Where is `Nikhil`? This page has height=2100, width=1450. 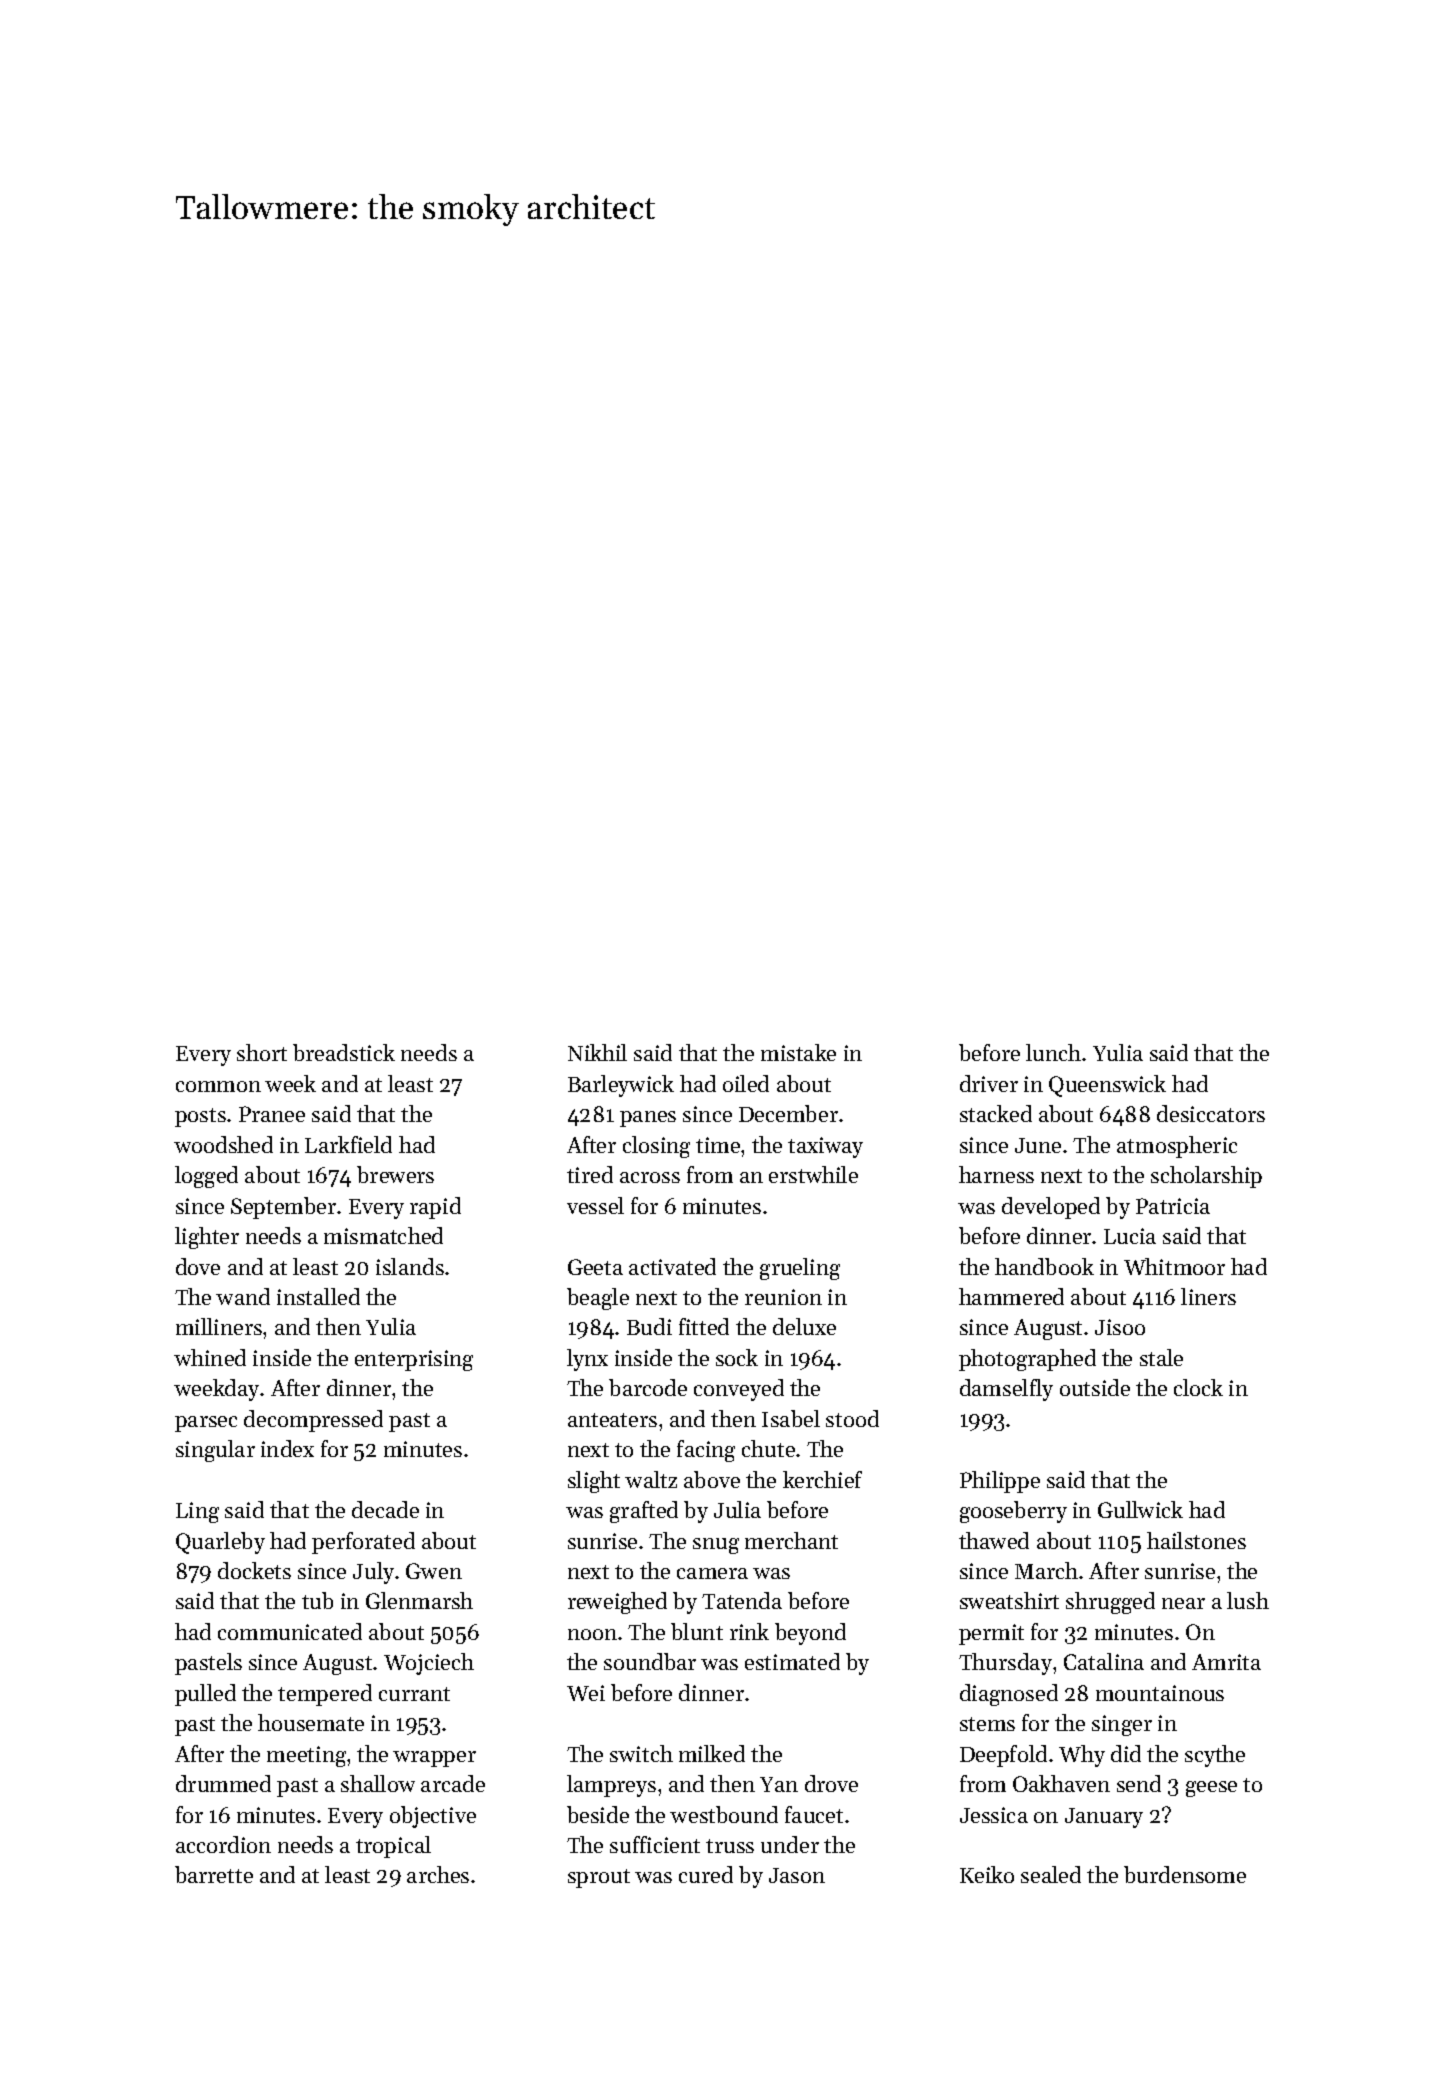 Nikhil is located at coordinates (597, 1052).
